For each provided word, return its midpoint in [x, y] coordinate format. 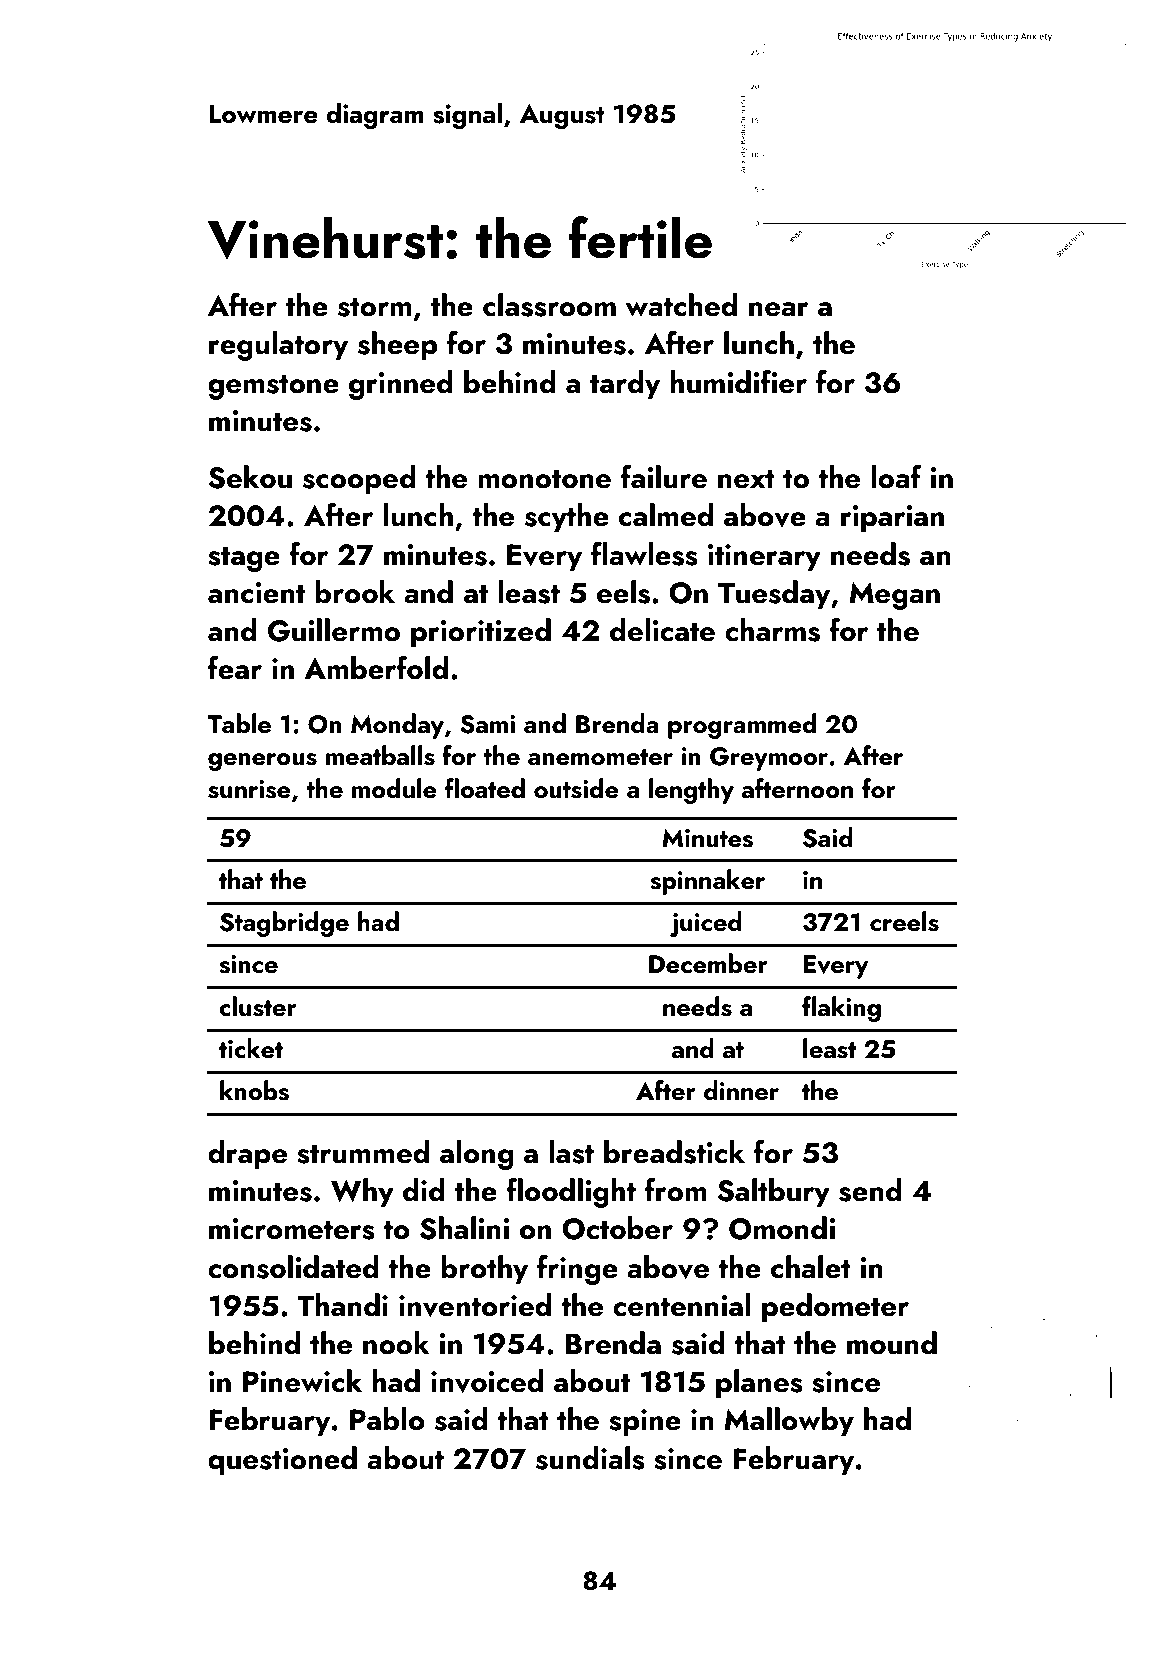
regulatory [278, 346]
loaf [896, 477]
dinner [741, 1090]
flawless [644, 554]
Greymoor [769, 759]
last [571, 1152]
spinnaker [707, 882]
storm [375, 307]
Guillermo [334, 630]
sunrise [249, 789]
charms [772, 630]
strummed [363, 1152]
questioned [282, 1461]
